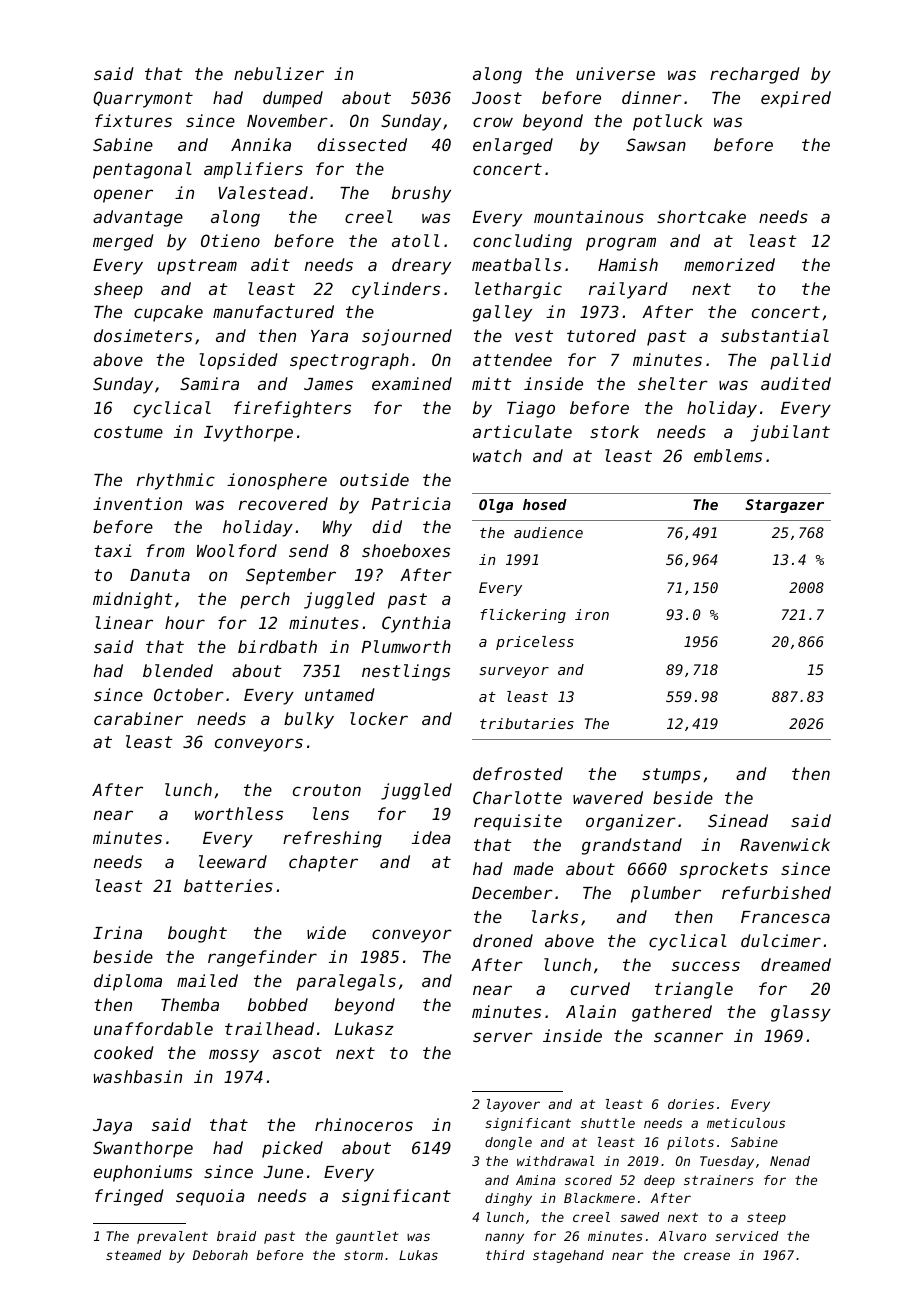 The image size is (924, 1308). I want to click on fringed, so click(129, 1197).
